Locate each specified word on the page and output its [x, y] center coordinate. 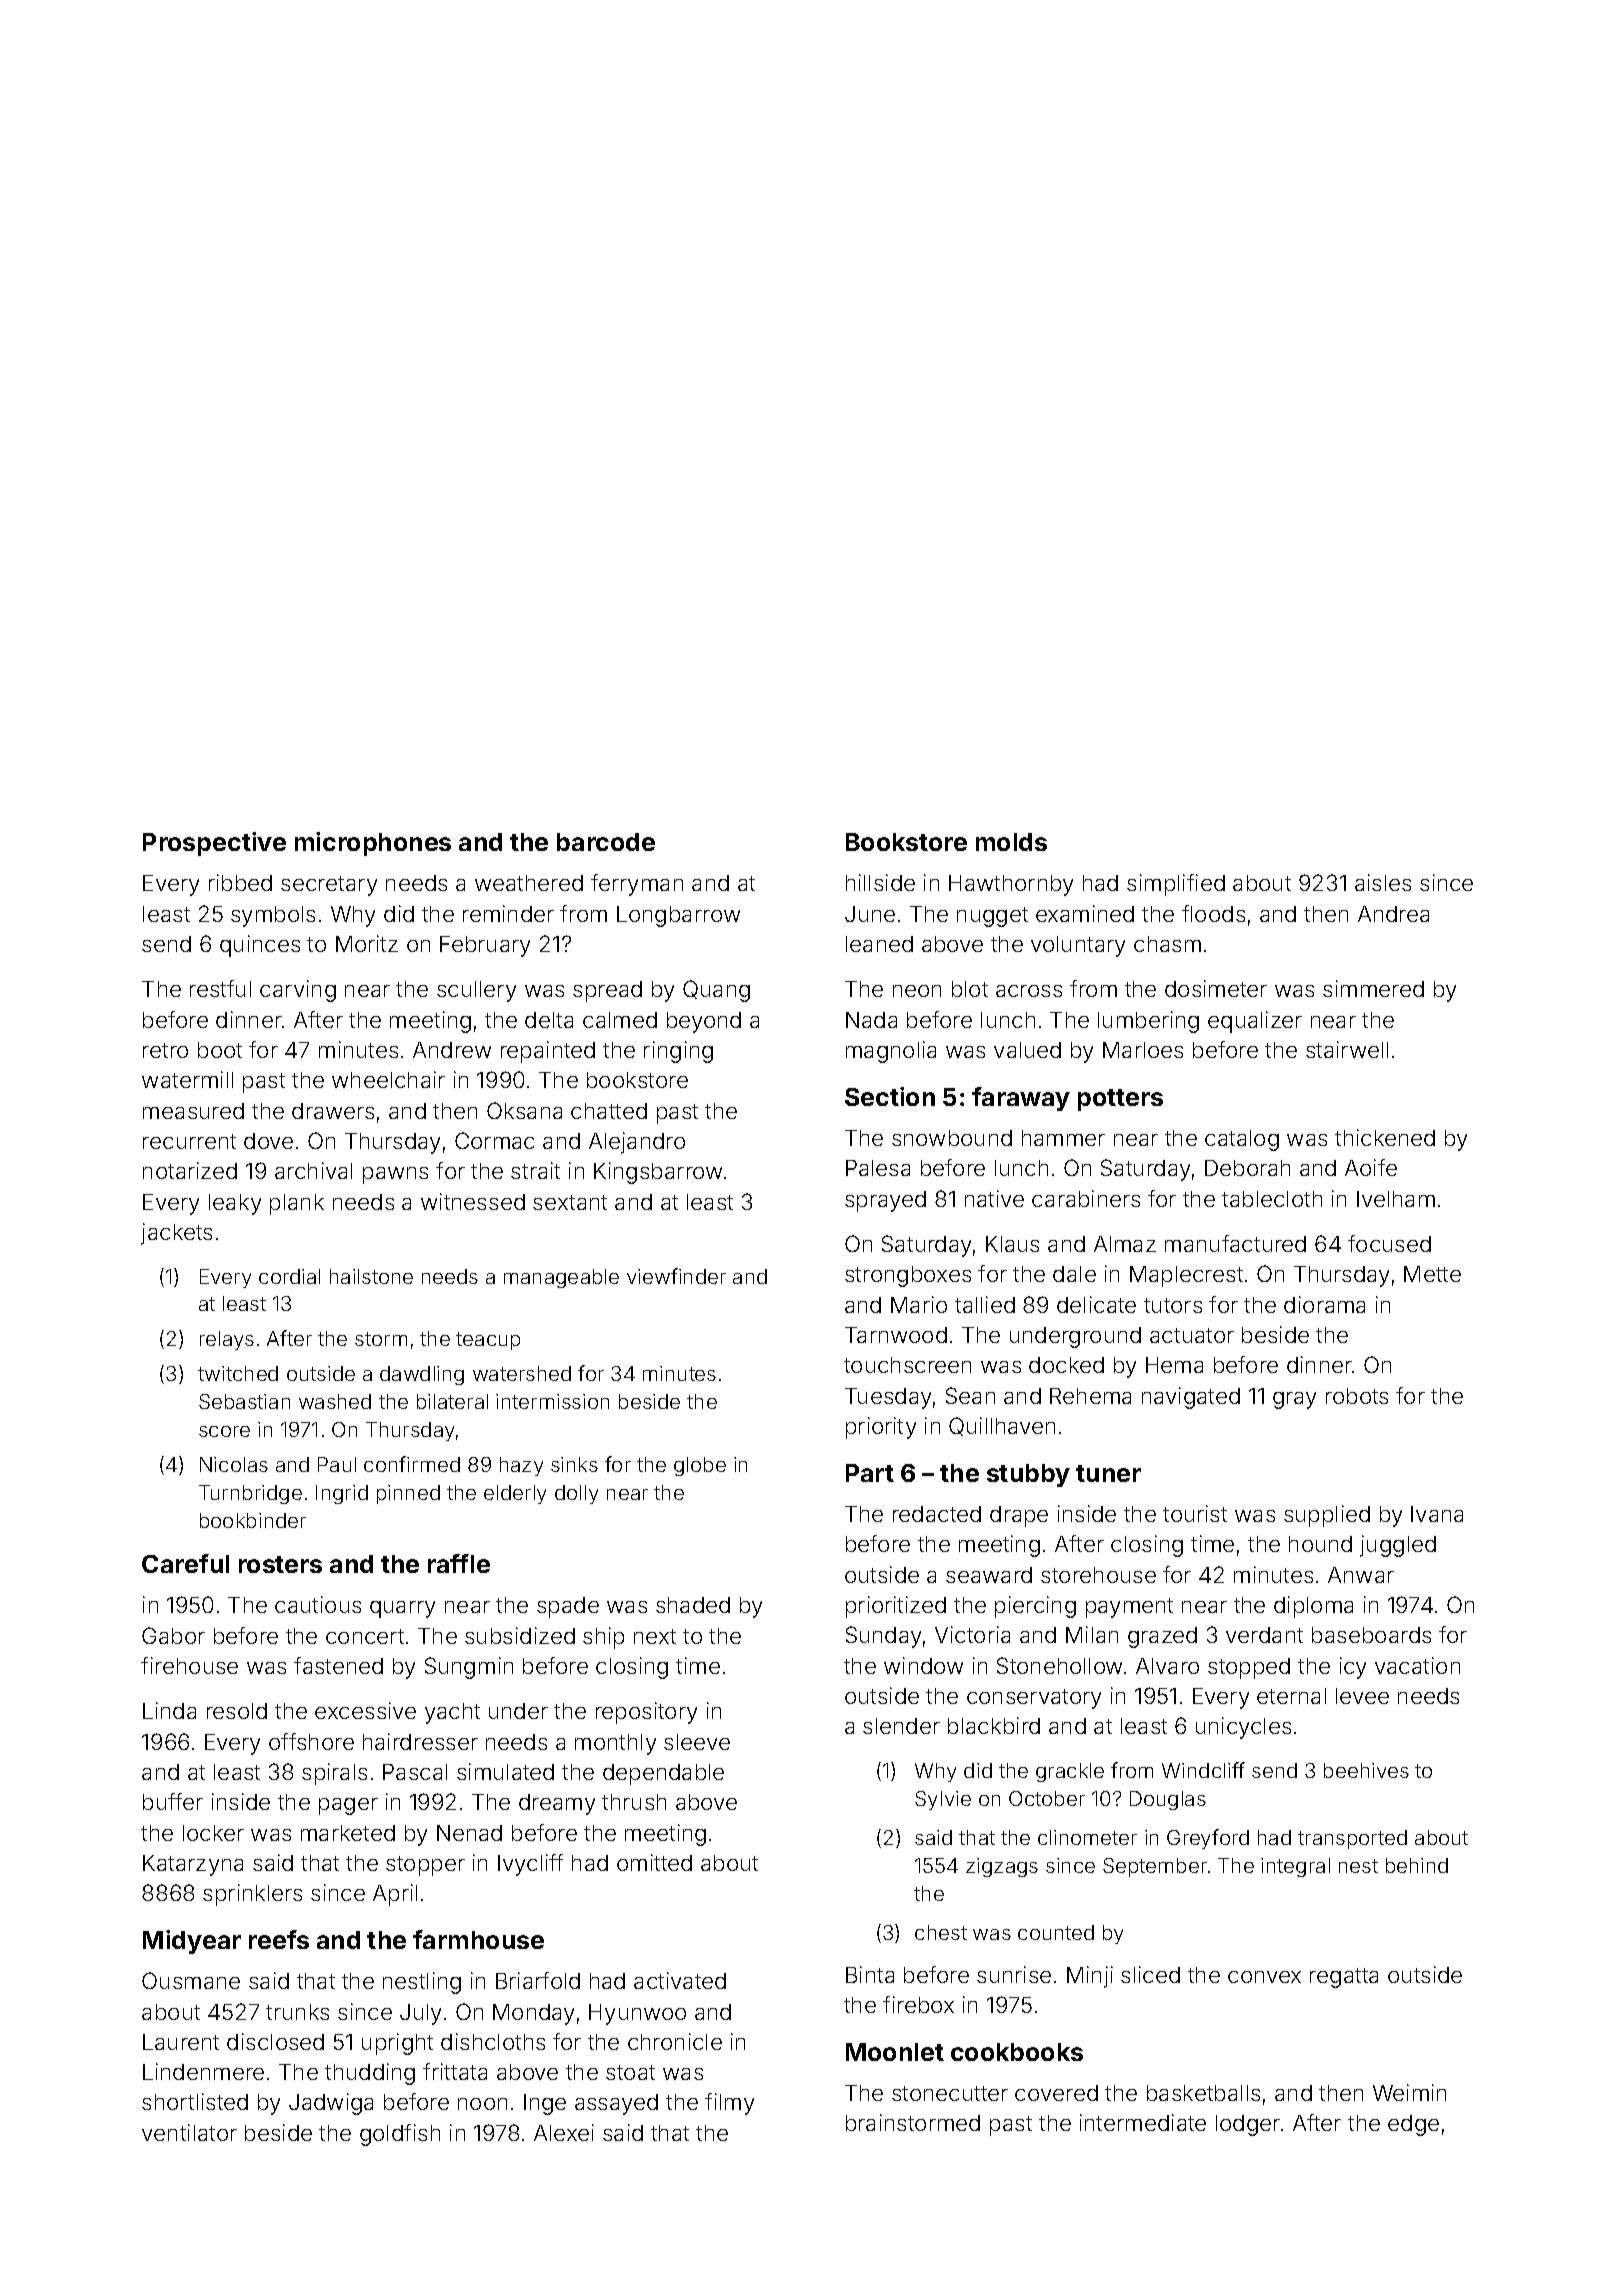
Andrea [1393, 914]
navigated [1191, 1398]
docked [1066, 1365]
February [485, 946]
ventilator [189, 2132]
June [870, 914]
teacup [488, 1341]
